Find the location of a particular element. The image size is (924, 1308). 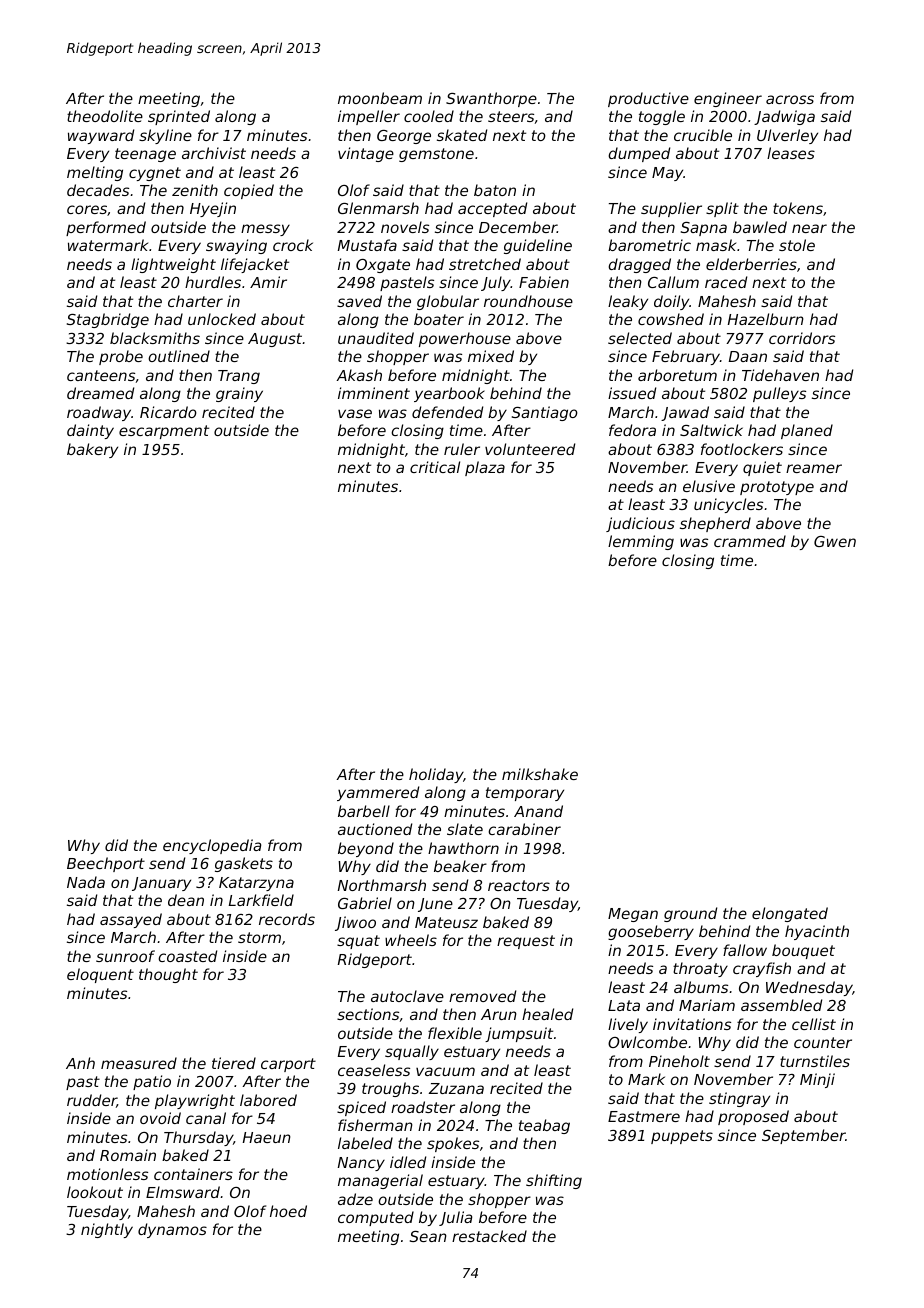

Gwen is located at coordinates (835, 541).
